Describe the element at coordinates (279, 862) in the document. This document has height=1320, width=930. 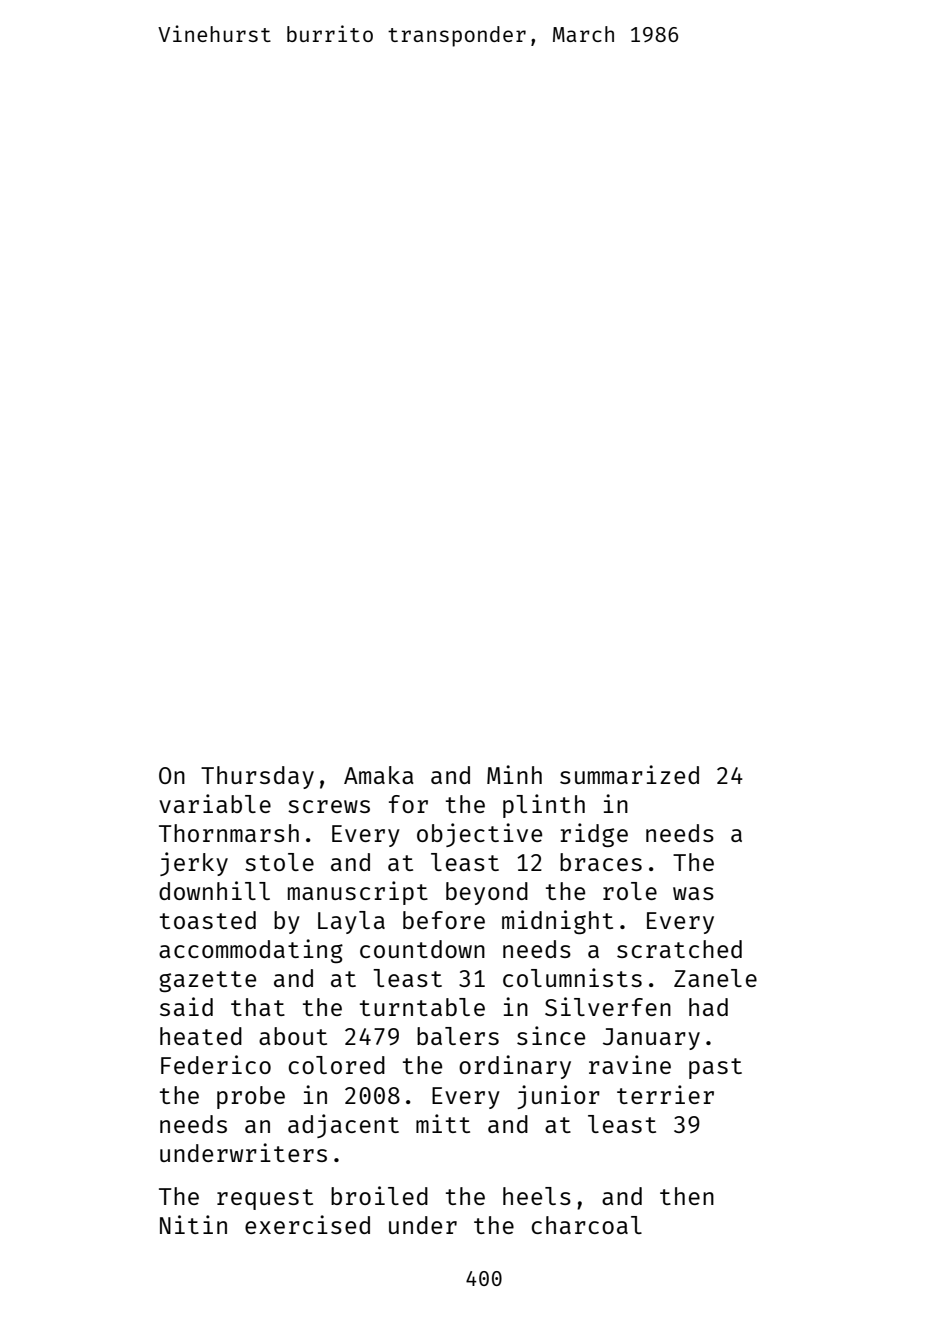
I see `stole` at that location.
